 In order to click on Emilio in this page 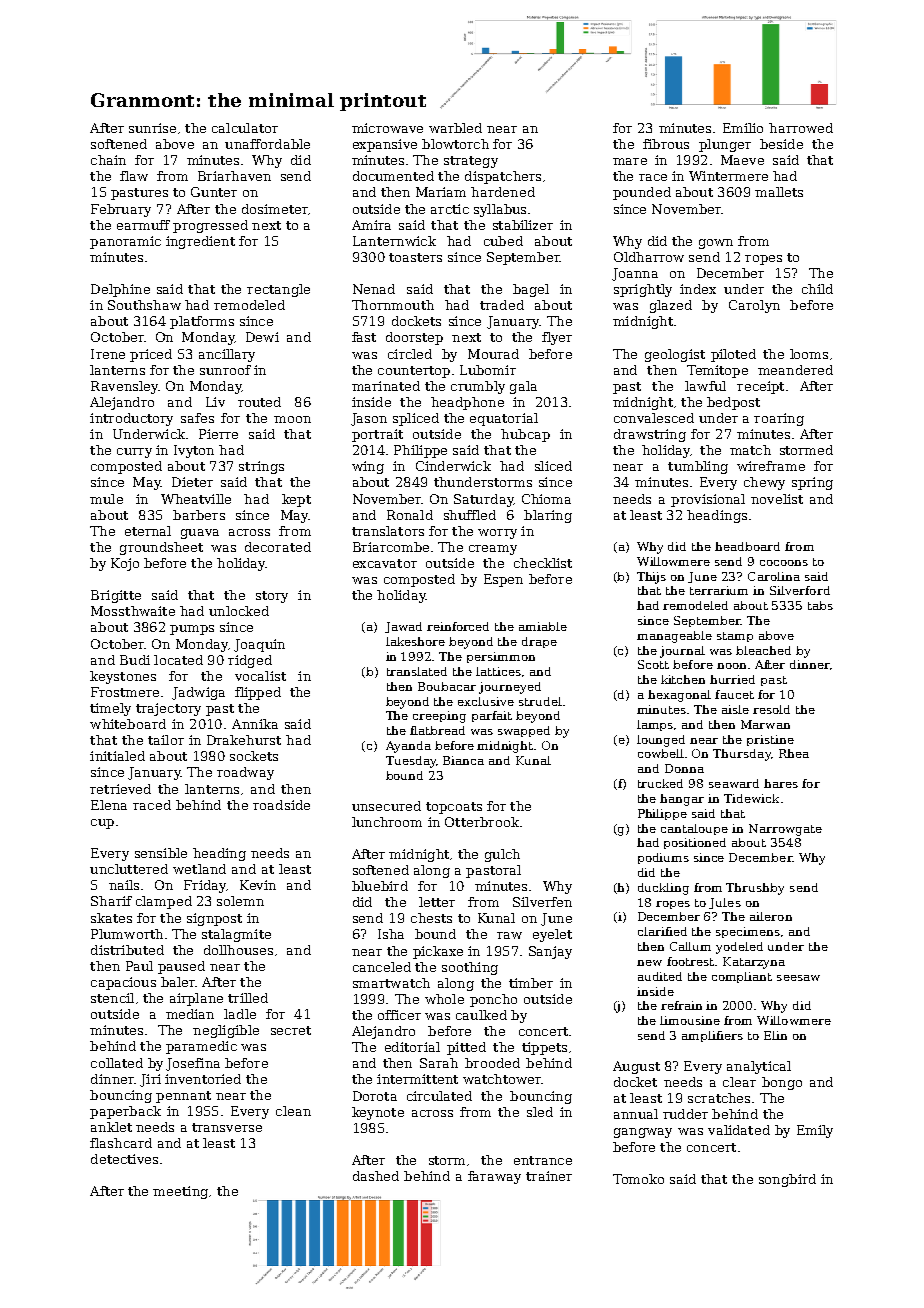, I will do `click(743, 128)`.
